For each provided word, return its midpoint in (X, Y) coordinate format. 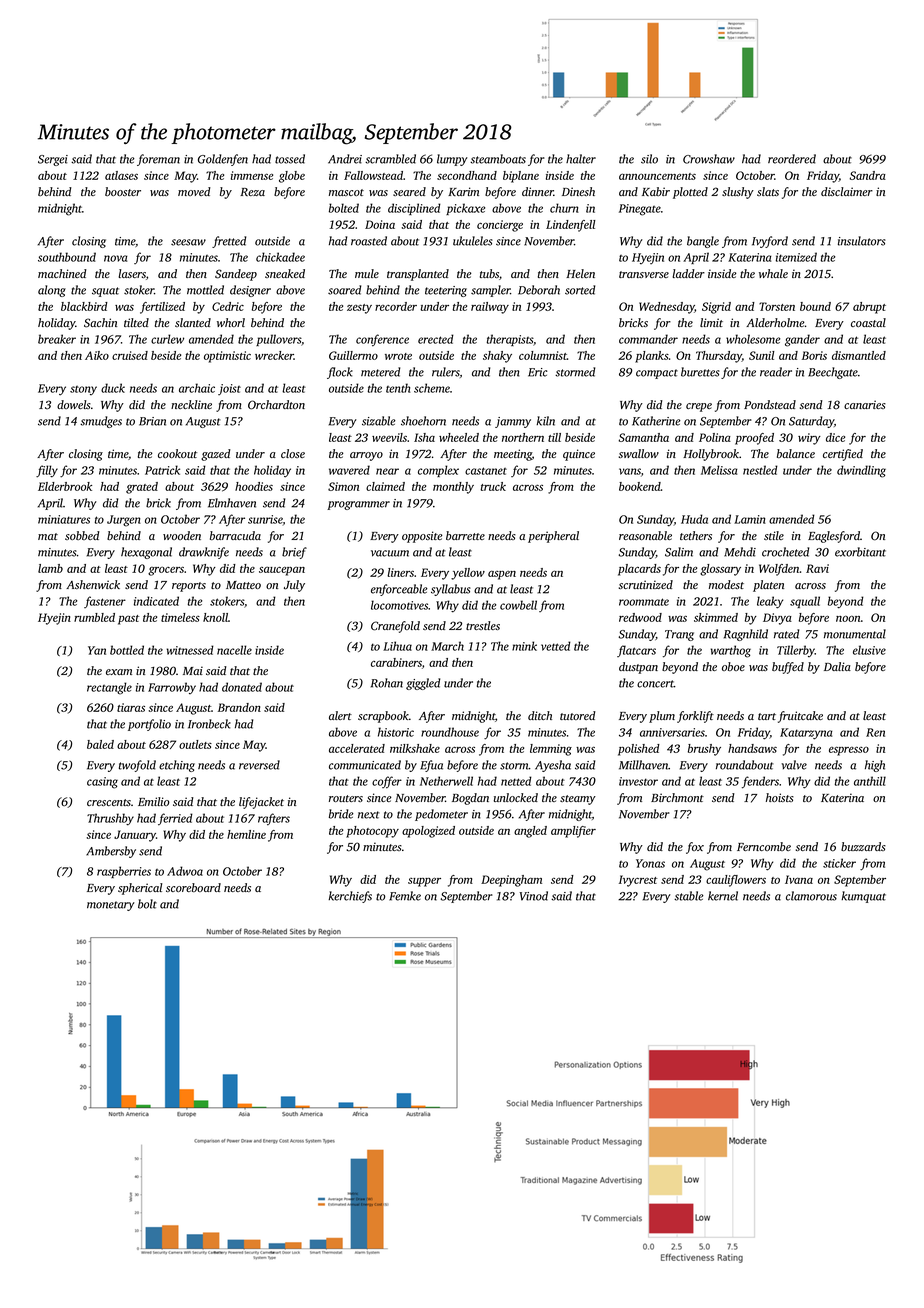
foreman (158, 160)
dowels (74, 404)
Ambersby (111, 852)
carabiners (396, 662)
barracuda (235, 535)
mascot (346, 192)
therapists (510, 340)
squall (805, 602)
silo (649, 159)
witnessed (190, 650)
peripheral (553, 537)
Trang (679, 635)
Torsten (777, 306)
